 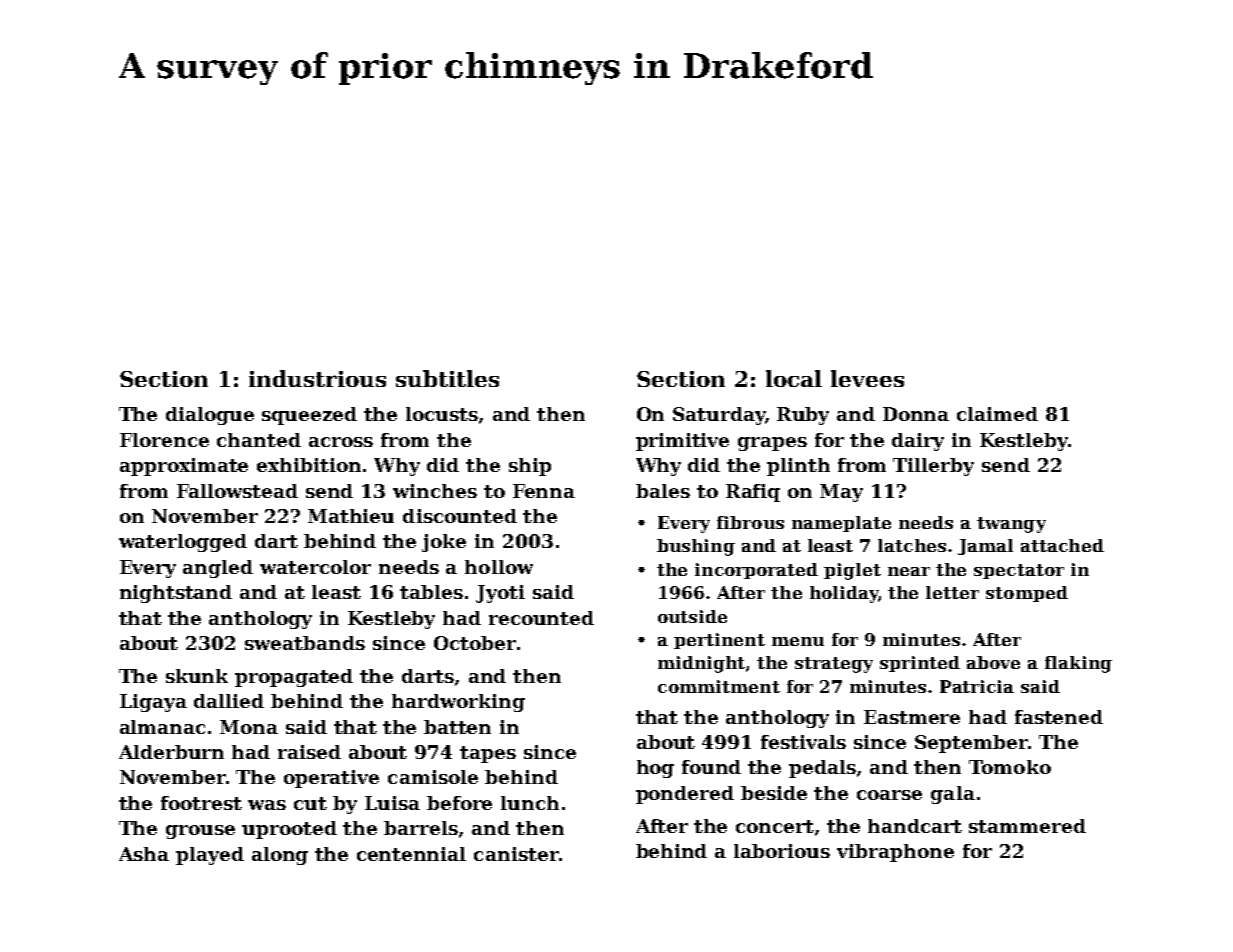 What do you see at coordinates (294, 678) in the screenshot?
I see `propagated` at bounding box center [294, 678].
